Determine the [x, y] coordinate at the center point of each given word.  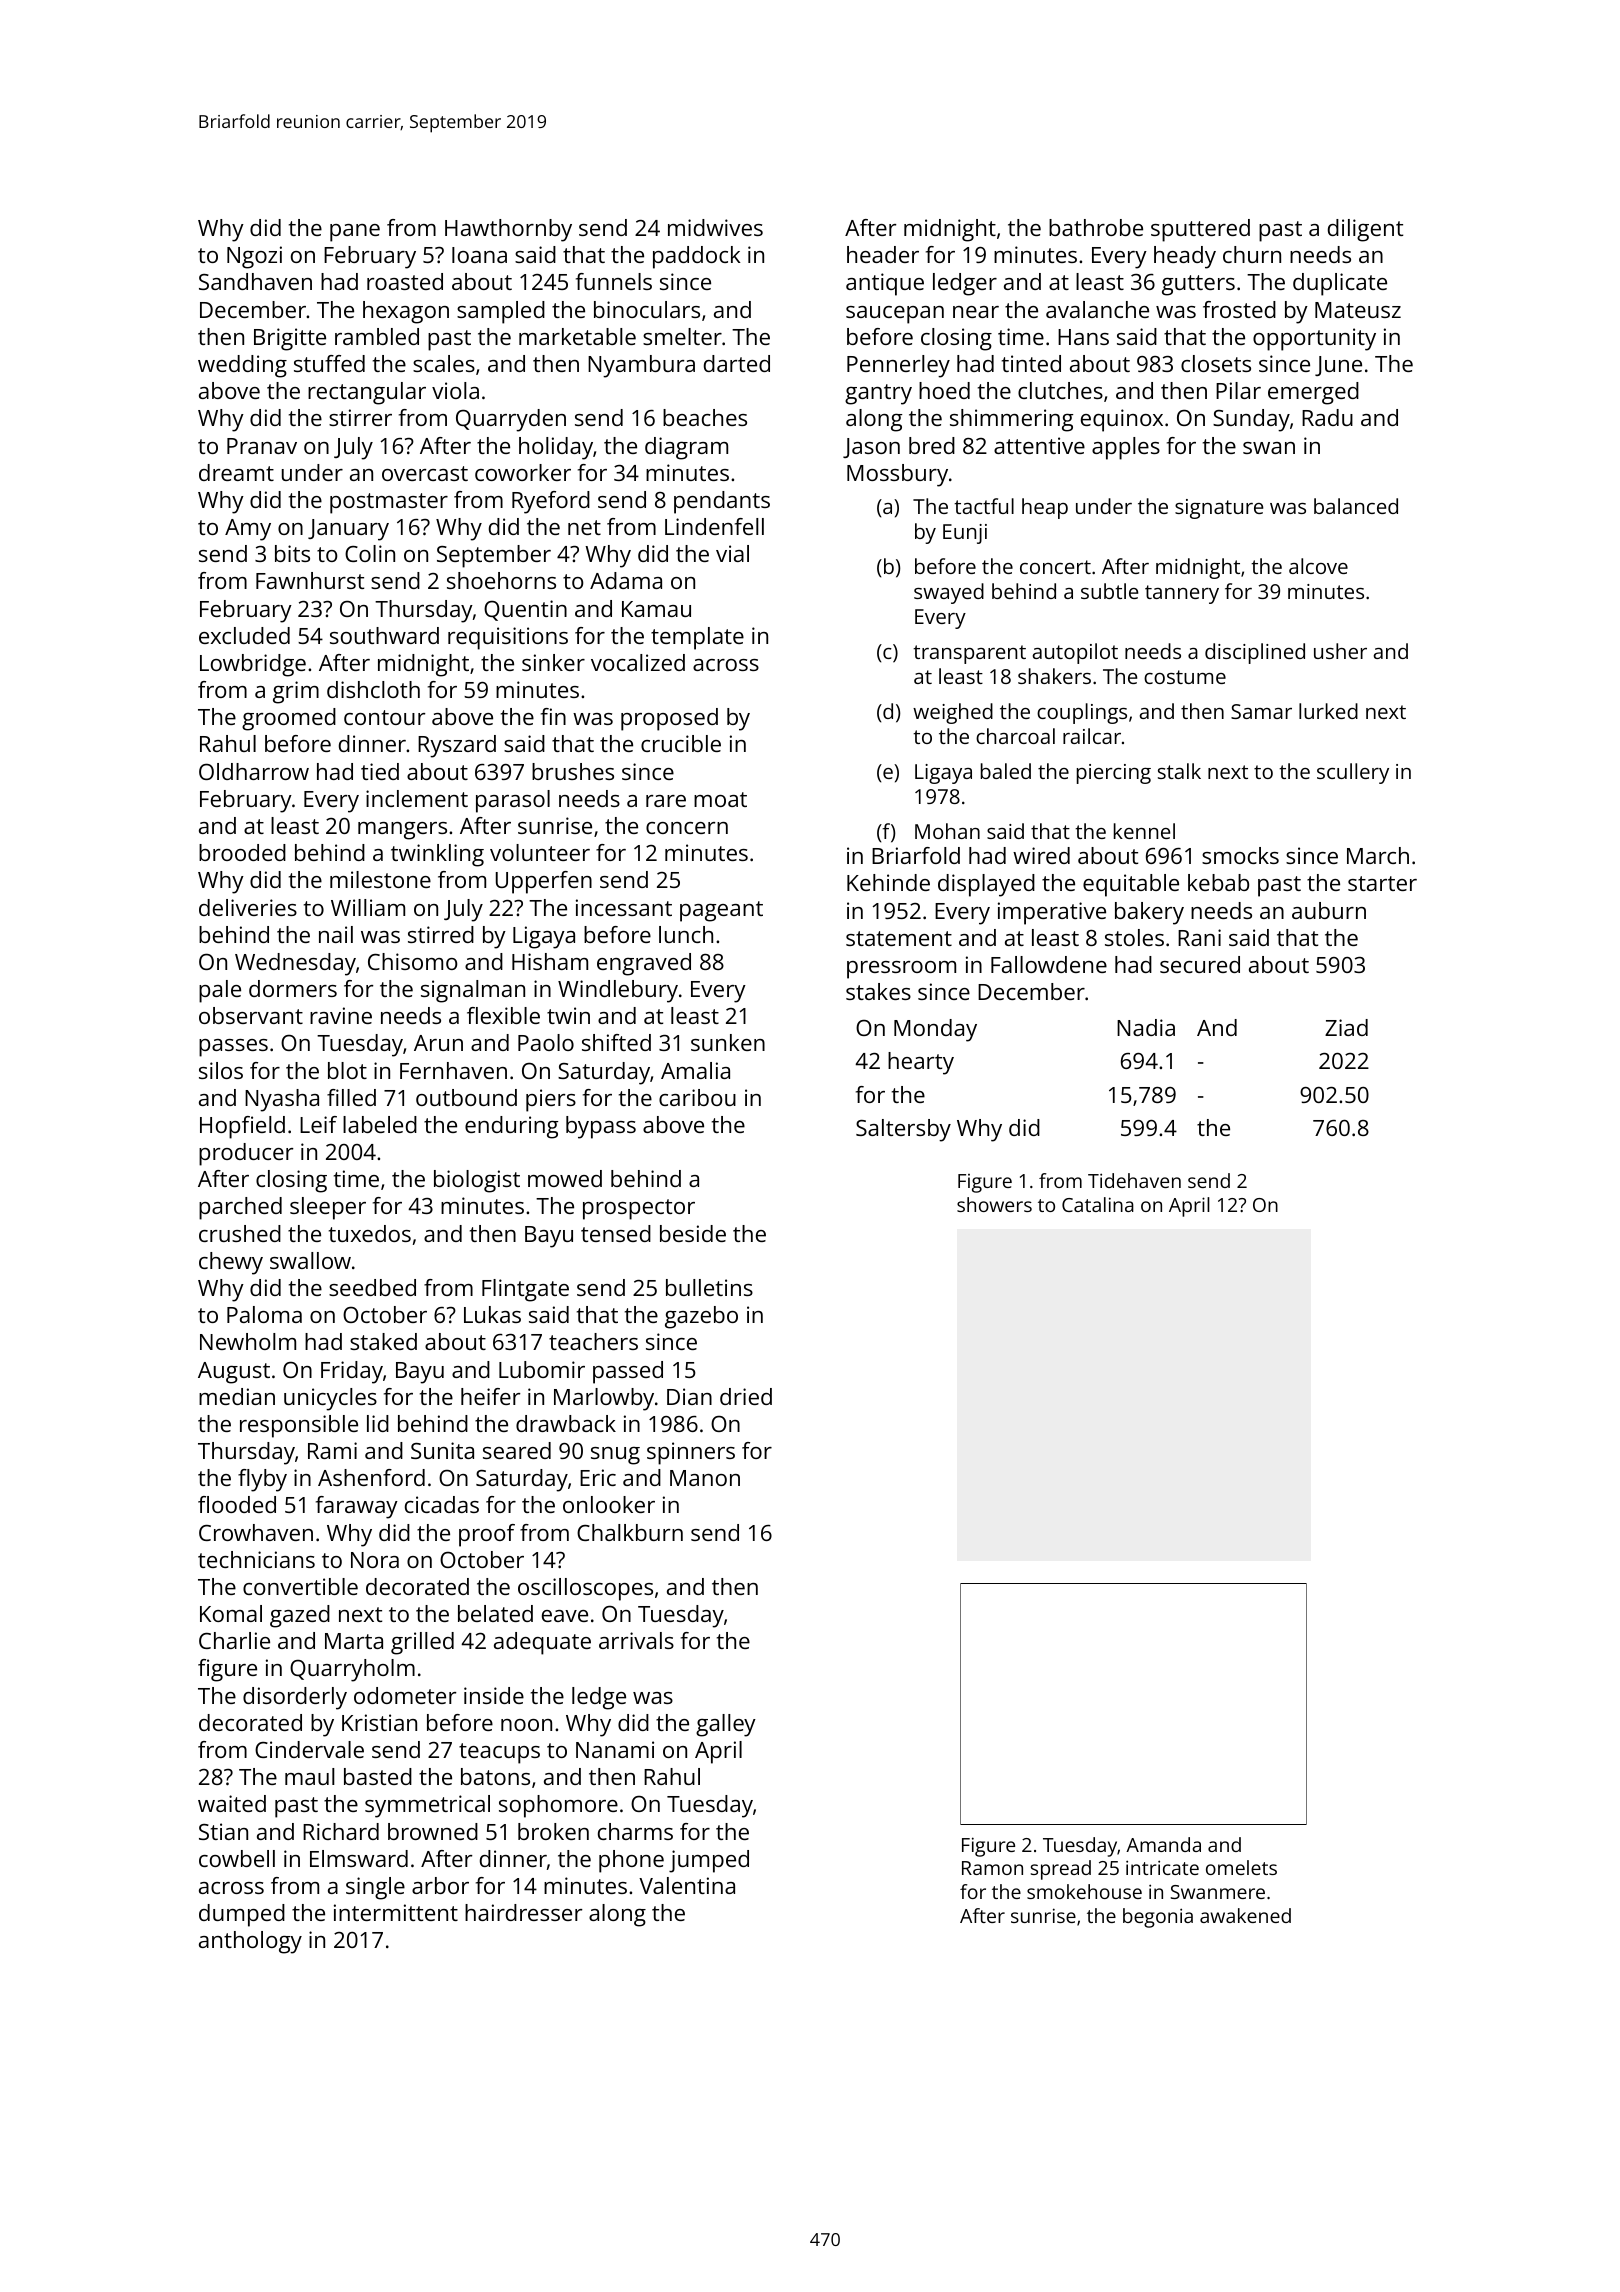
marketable [577, 336]
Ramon [992, 1868]
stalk [1179, 771]
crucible [681, 743]
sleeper [328, 1208]
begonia [1158, 1918]
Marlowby [604, 1399]
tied [380, 771]
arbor [440, 1885]
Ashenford [371, 1477]
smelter [682, 336]
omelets [1241, 1867]
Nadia [1146, 1027]
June [1338, 366]
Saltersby [903, 1130]
